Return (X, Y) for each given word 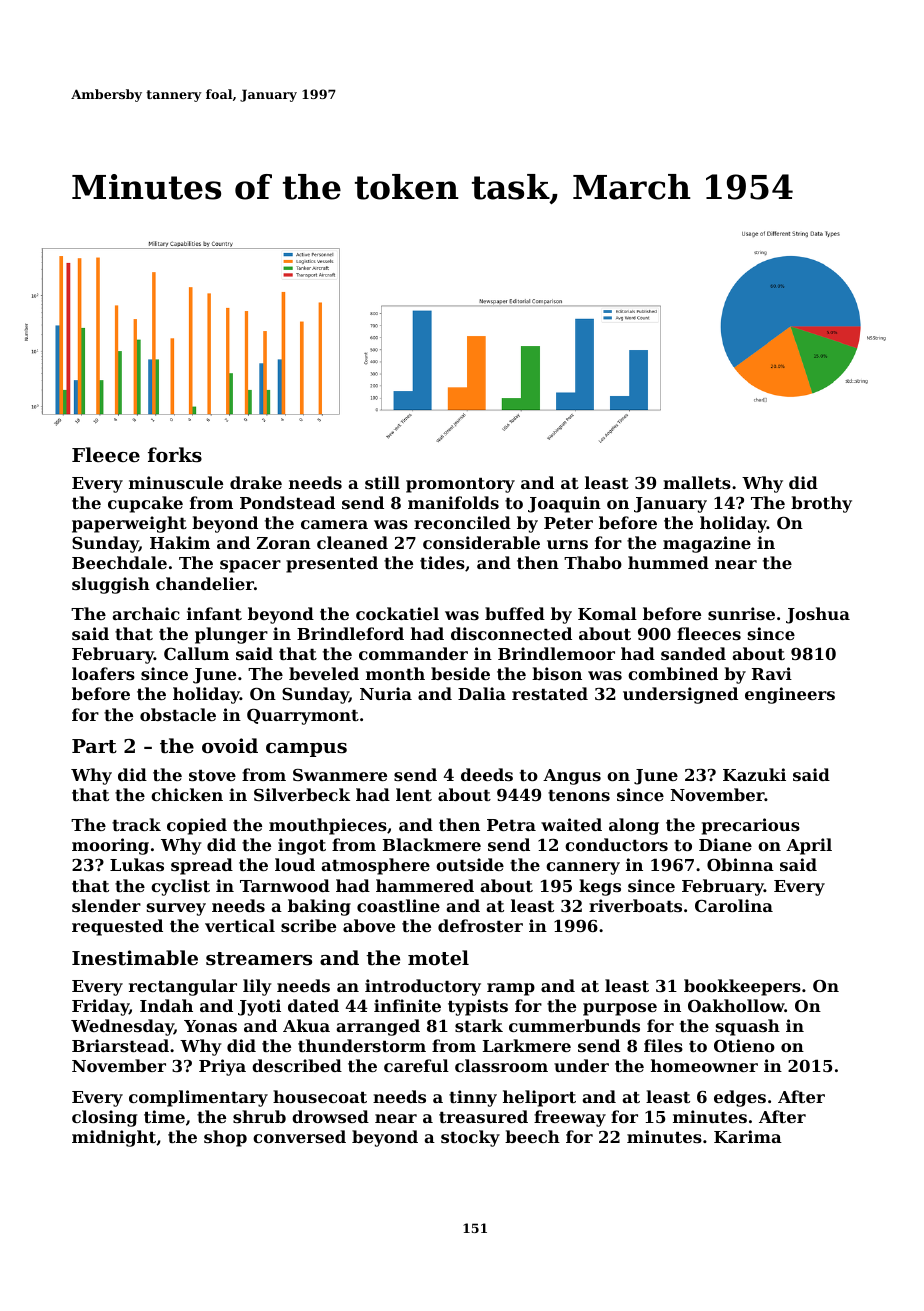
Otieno (744, 1045)
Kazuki (754, 774)
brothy (821, 504)
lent (414, 794)
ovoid (230, 745)
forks (175, 455)
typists (478, 1007)
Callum (196, 653)
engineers (790, 695)
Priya (222, 1067)
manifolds (453, 502)
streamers (259, 959)
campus (306, 750)
